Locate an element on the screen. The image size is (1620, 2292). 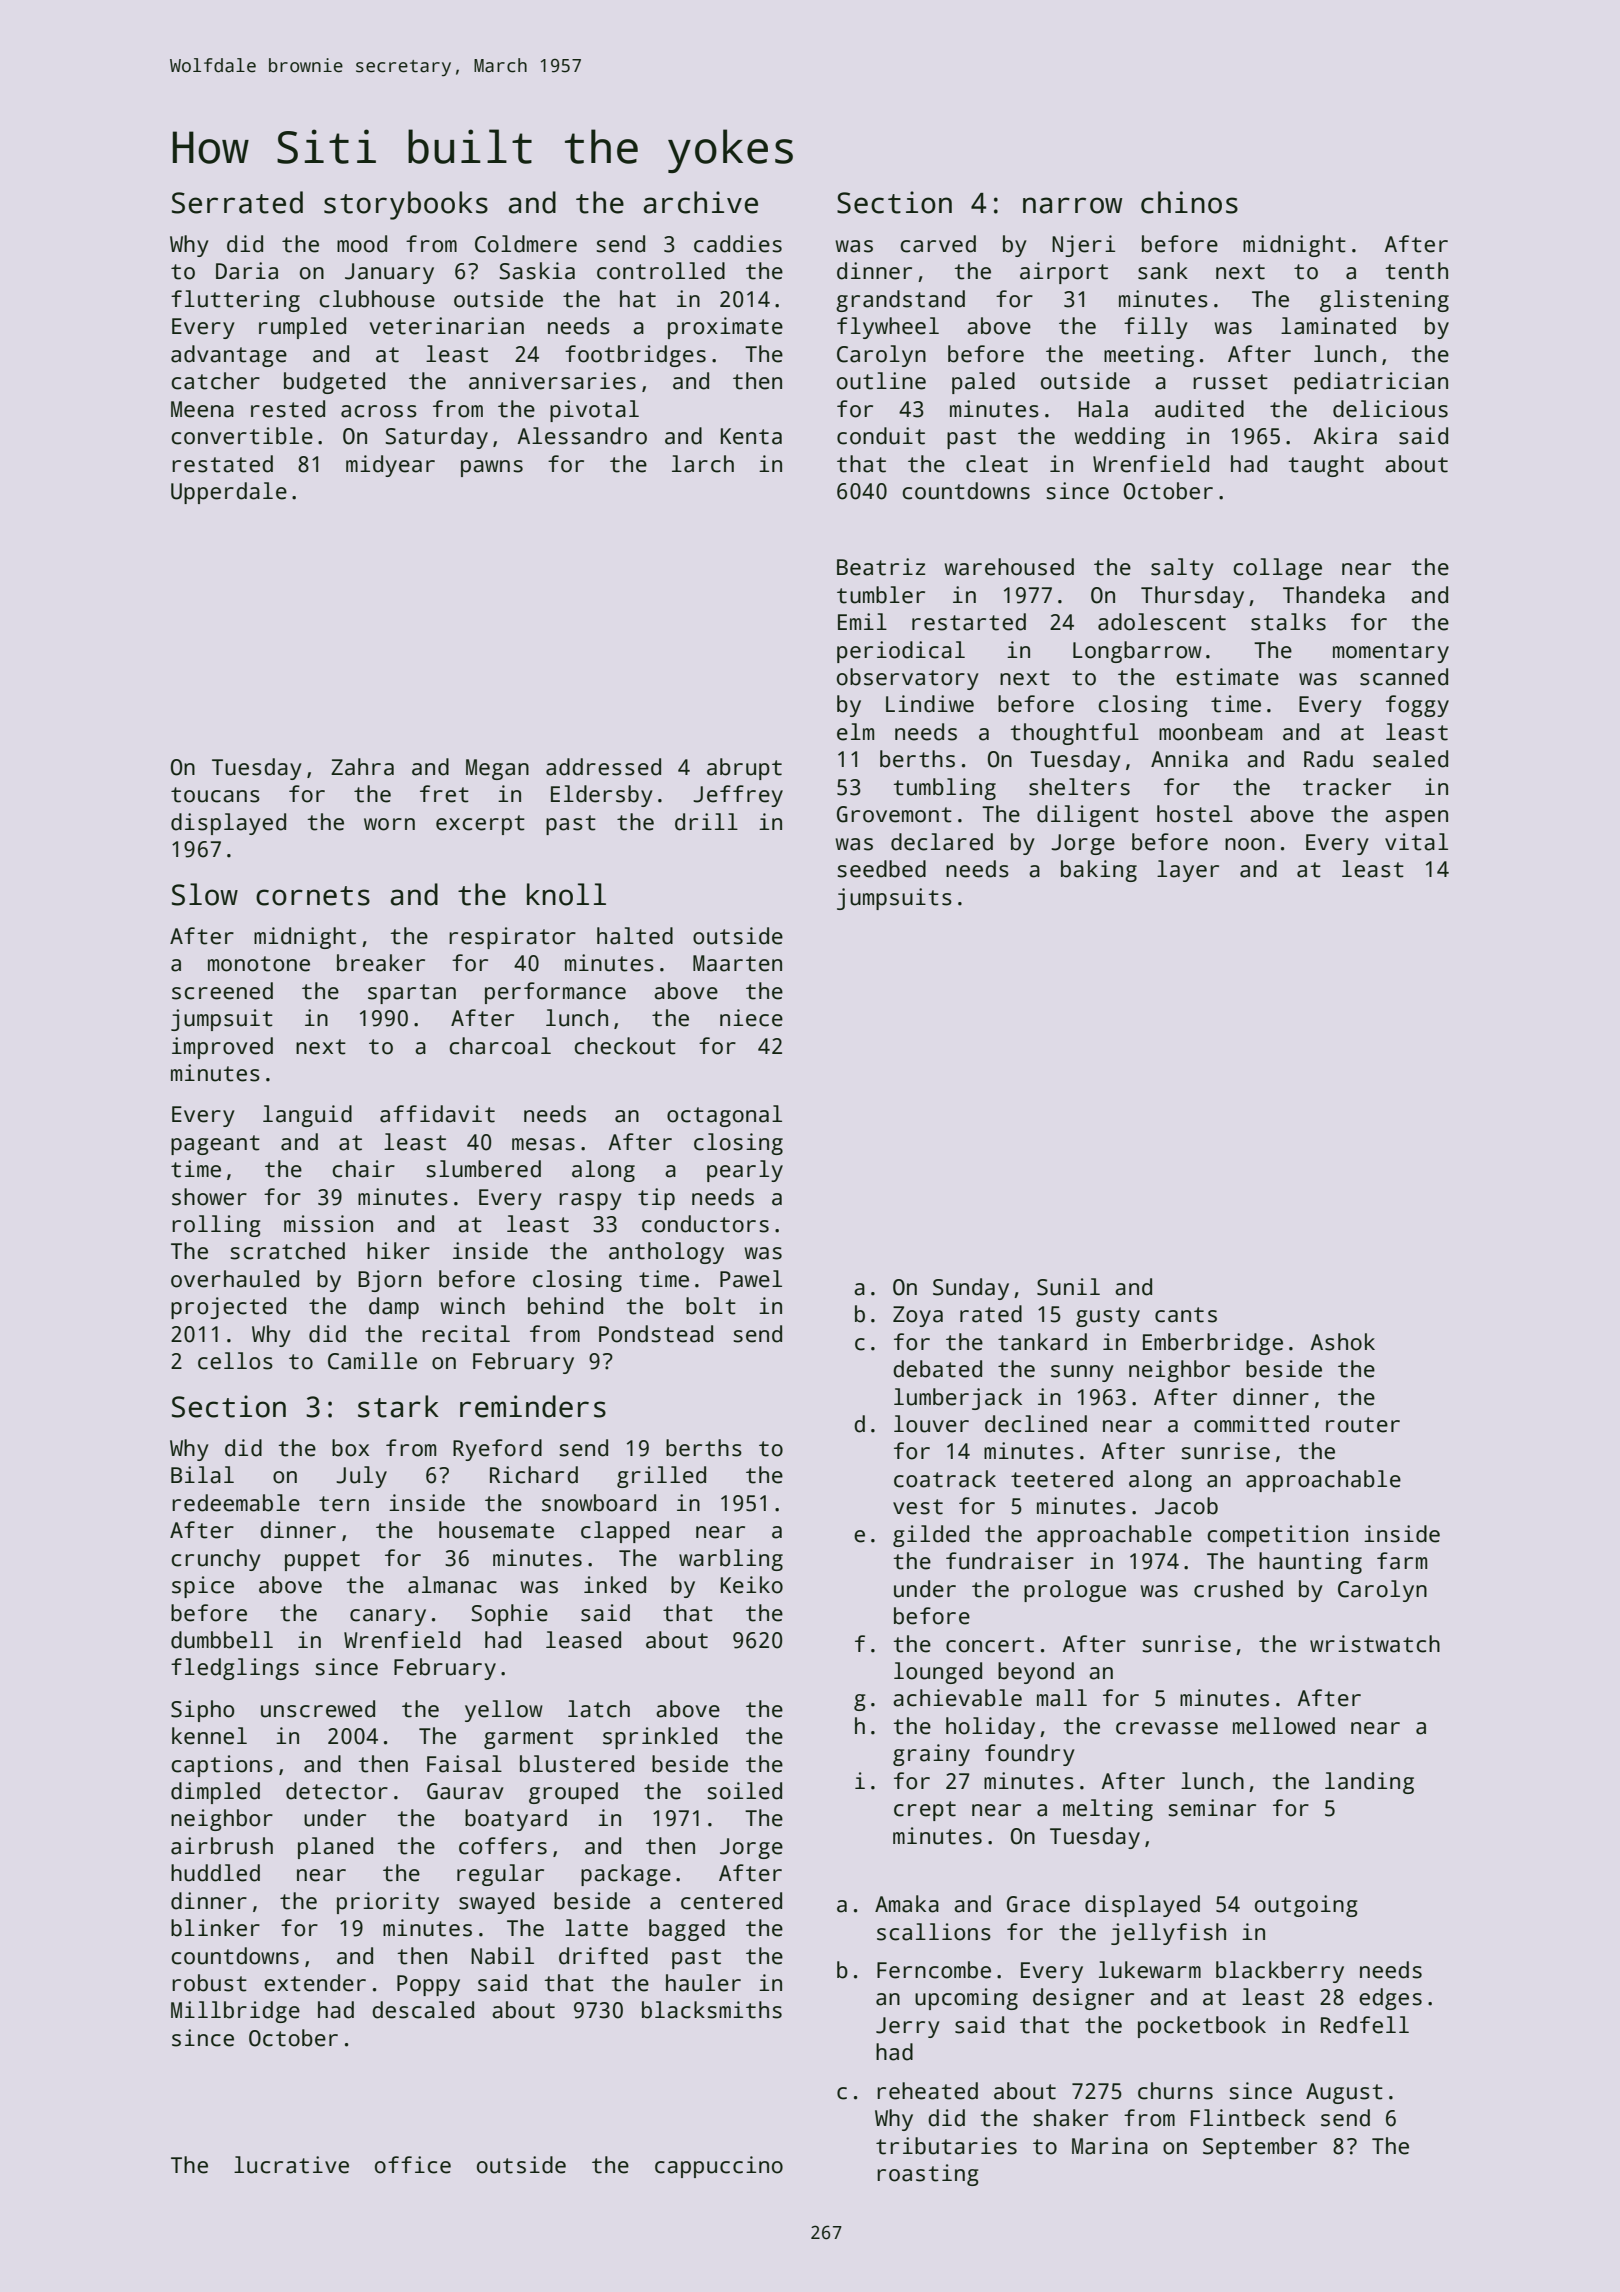
conduit is located at coordinates (881, 436).
